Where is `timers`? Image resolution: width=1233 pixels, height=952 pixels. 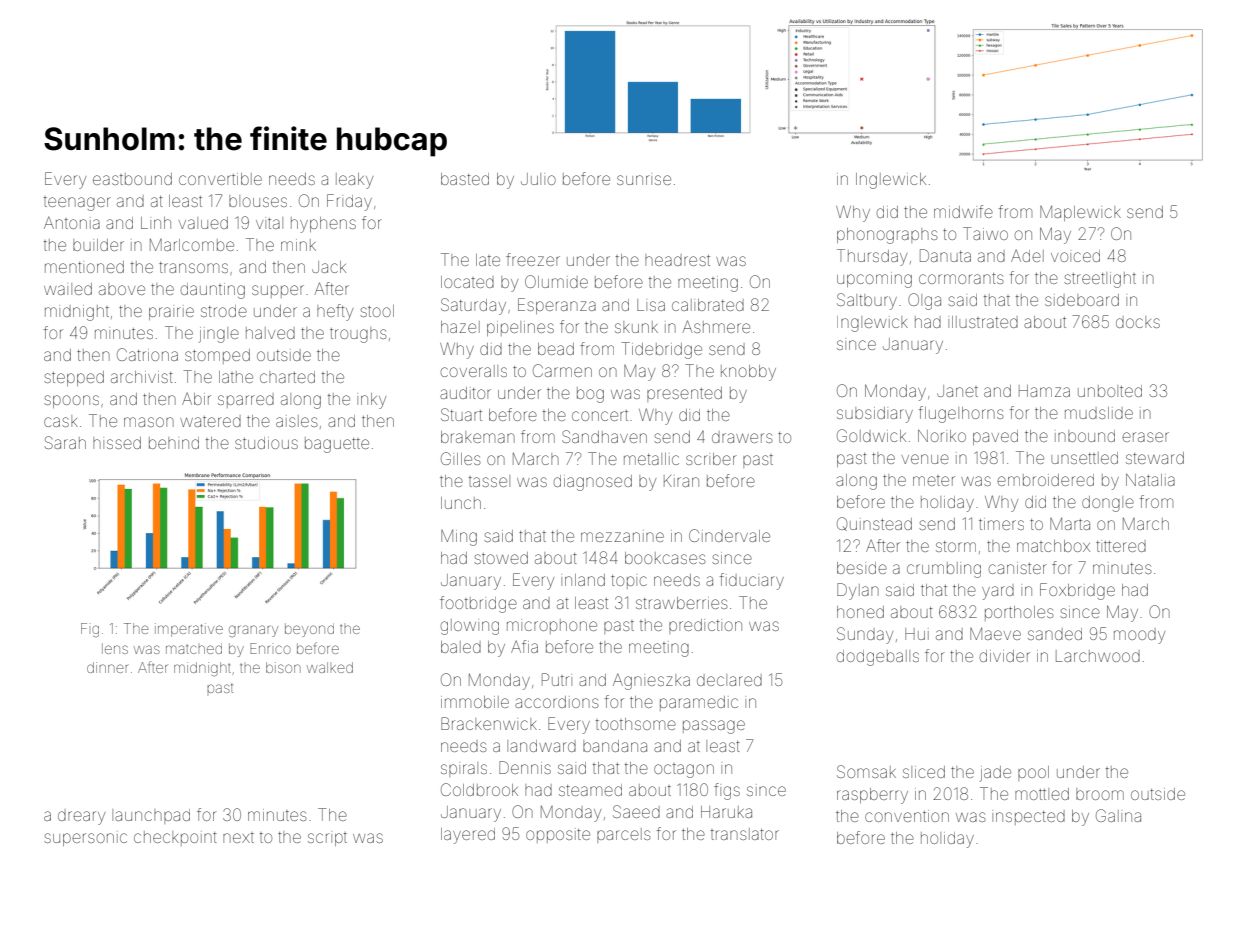 timers is located at coordinates (1001, 524).
